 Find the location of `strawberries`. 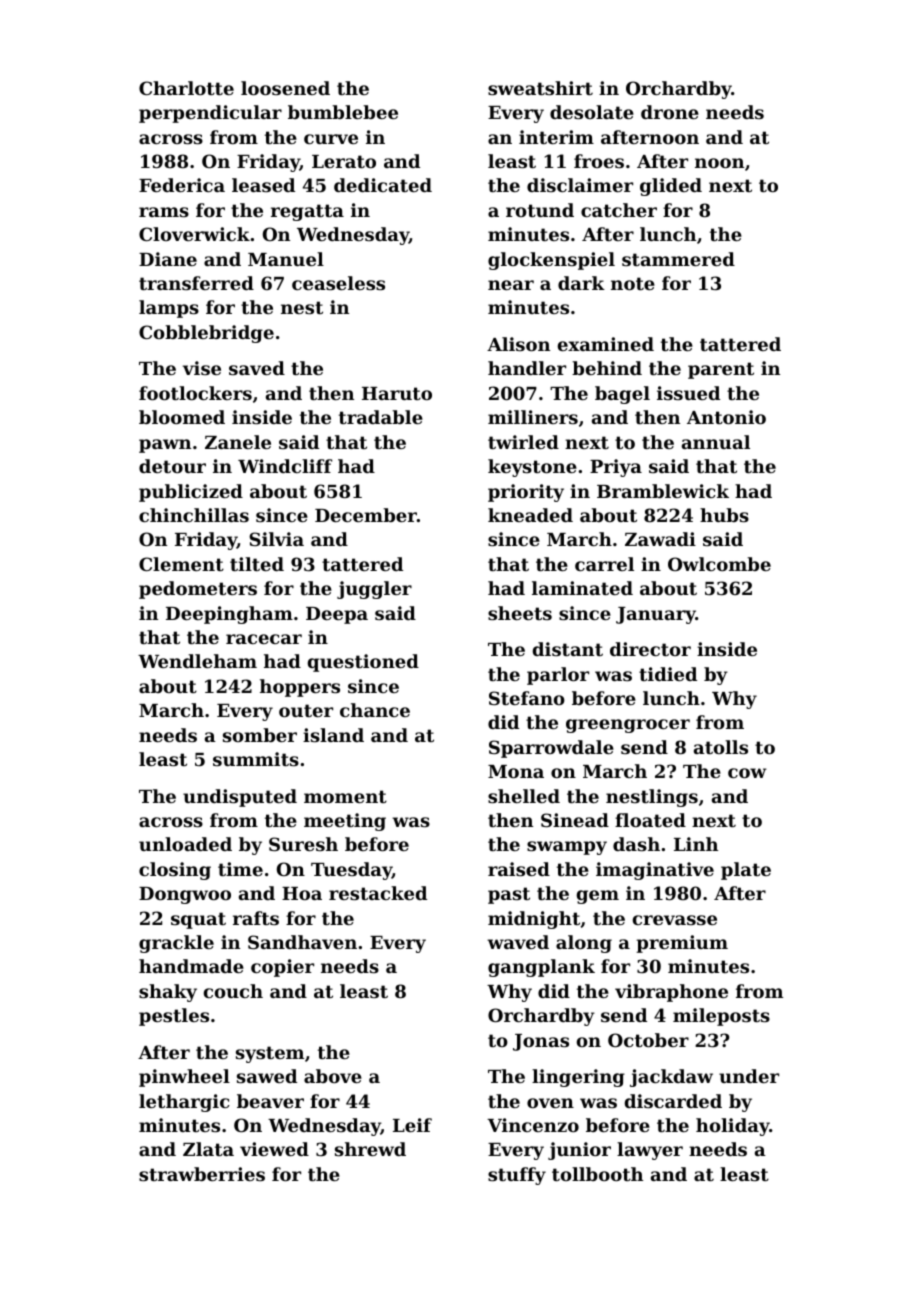

strawberries is located at coordinates (202, 1174).
